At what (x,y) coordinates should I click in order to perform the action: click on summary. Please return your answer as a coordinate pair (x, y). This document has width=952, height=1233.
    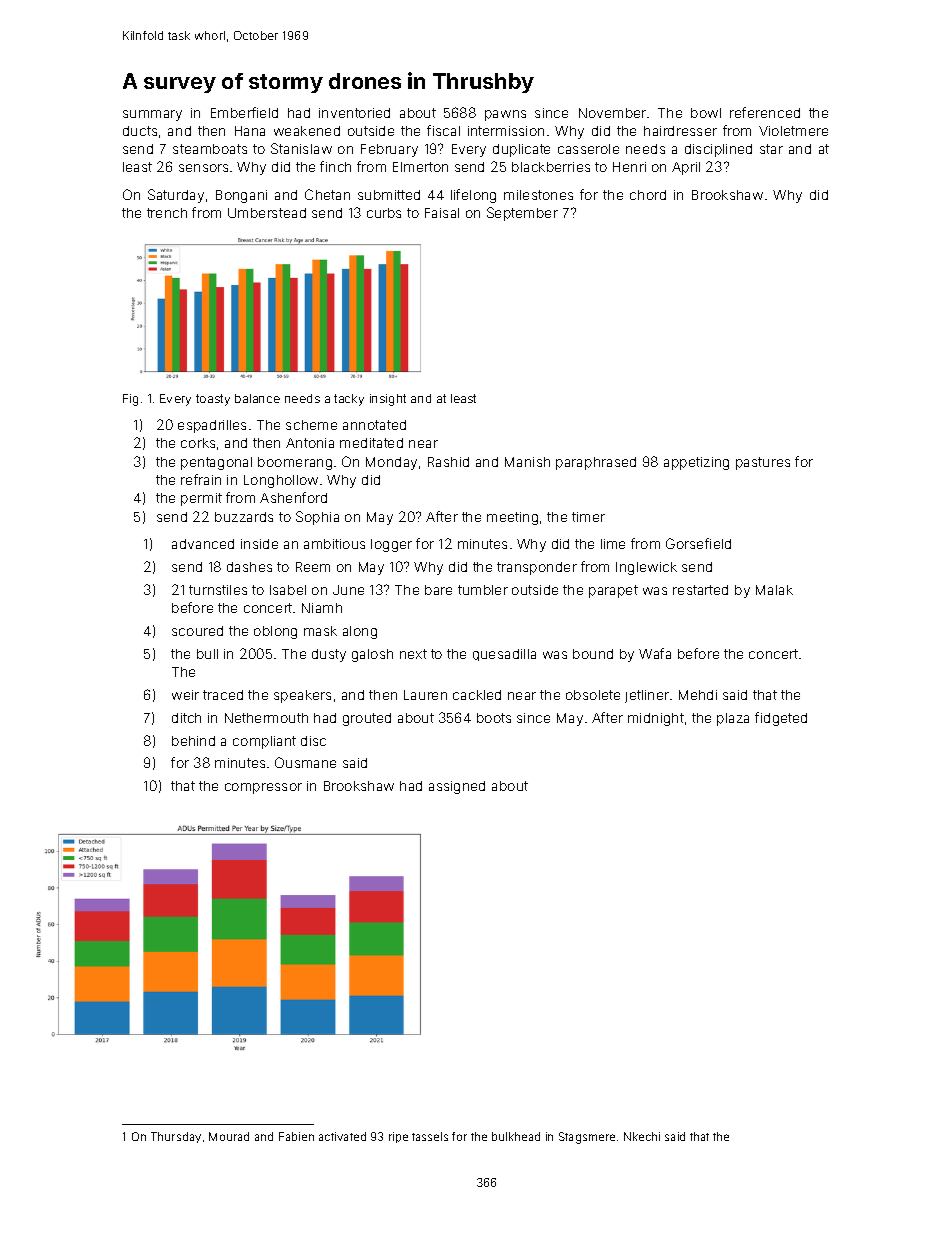
    Looking at the image, I should click on (152, 115).
